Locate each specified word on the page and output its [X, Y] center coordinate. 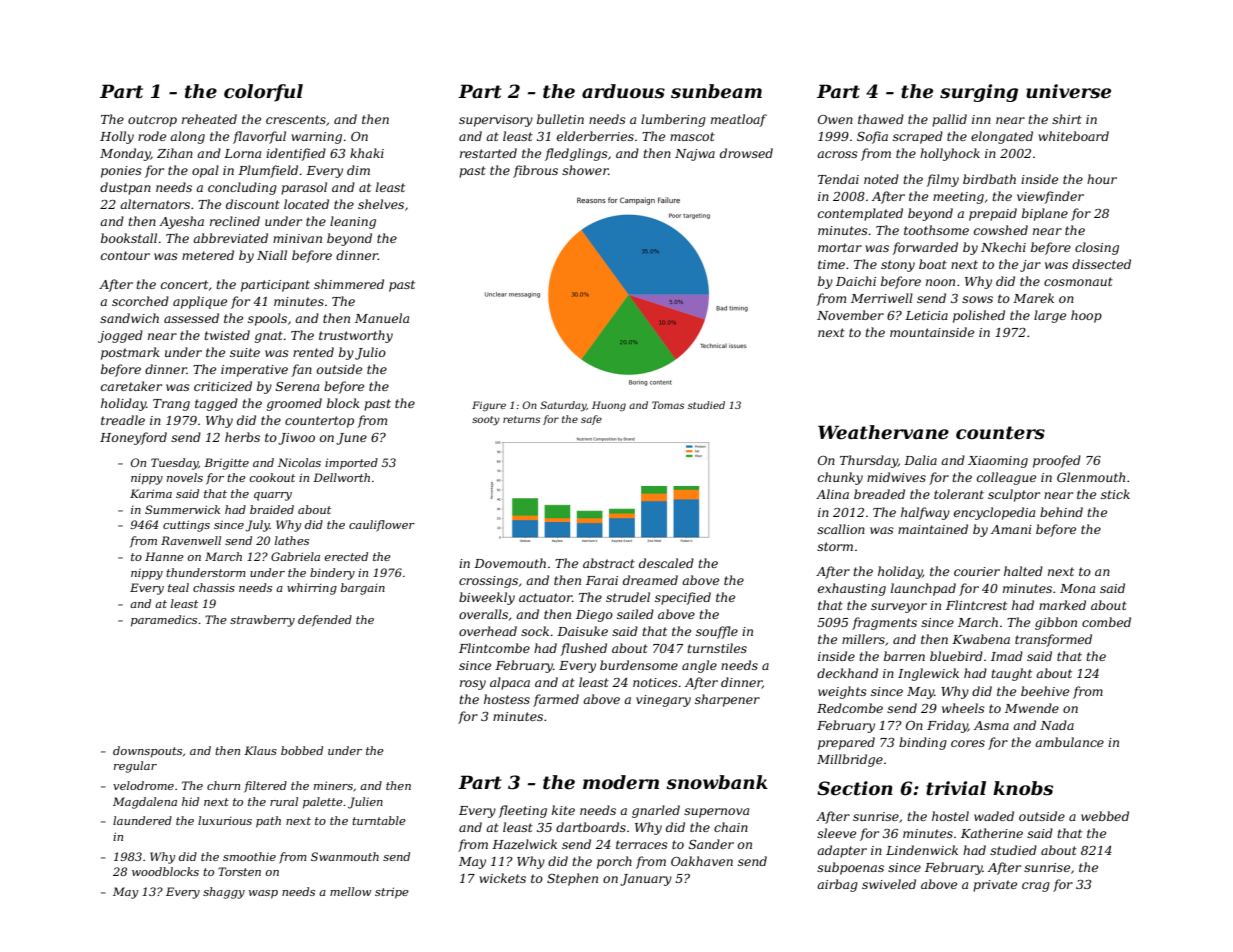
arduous [623, 91]
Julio [370, 353]
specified [683, 598]
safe [591, 420]
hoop [1086, 316]
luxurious [225, 820]
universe [1068, 91]
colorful [263, 93]
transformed [1053, 640]
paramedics [164, 621]
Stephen [572, 879]
